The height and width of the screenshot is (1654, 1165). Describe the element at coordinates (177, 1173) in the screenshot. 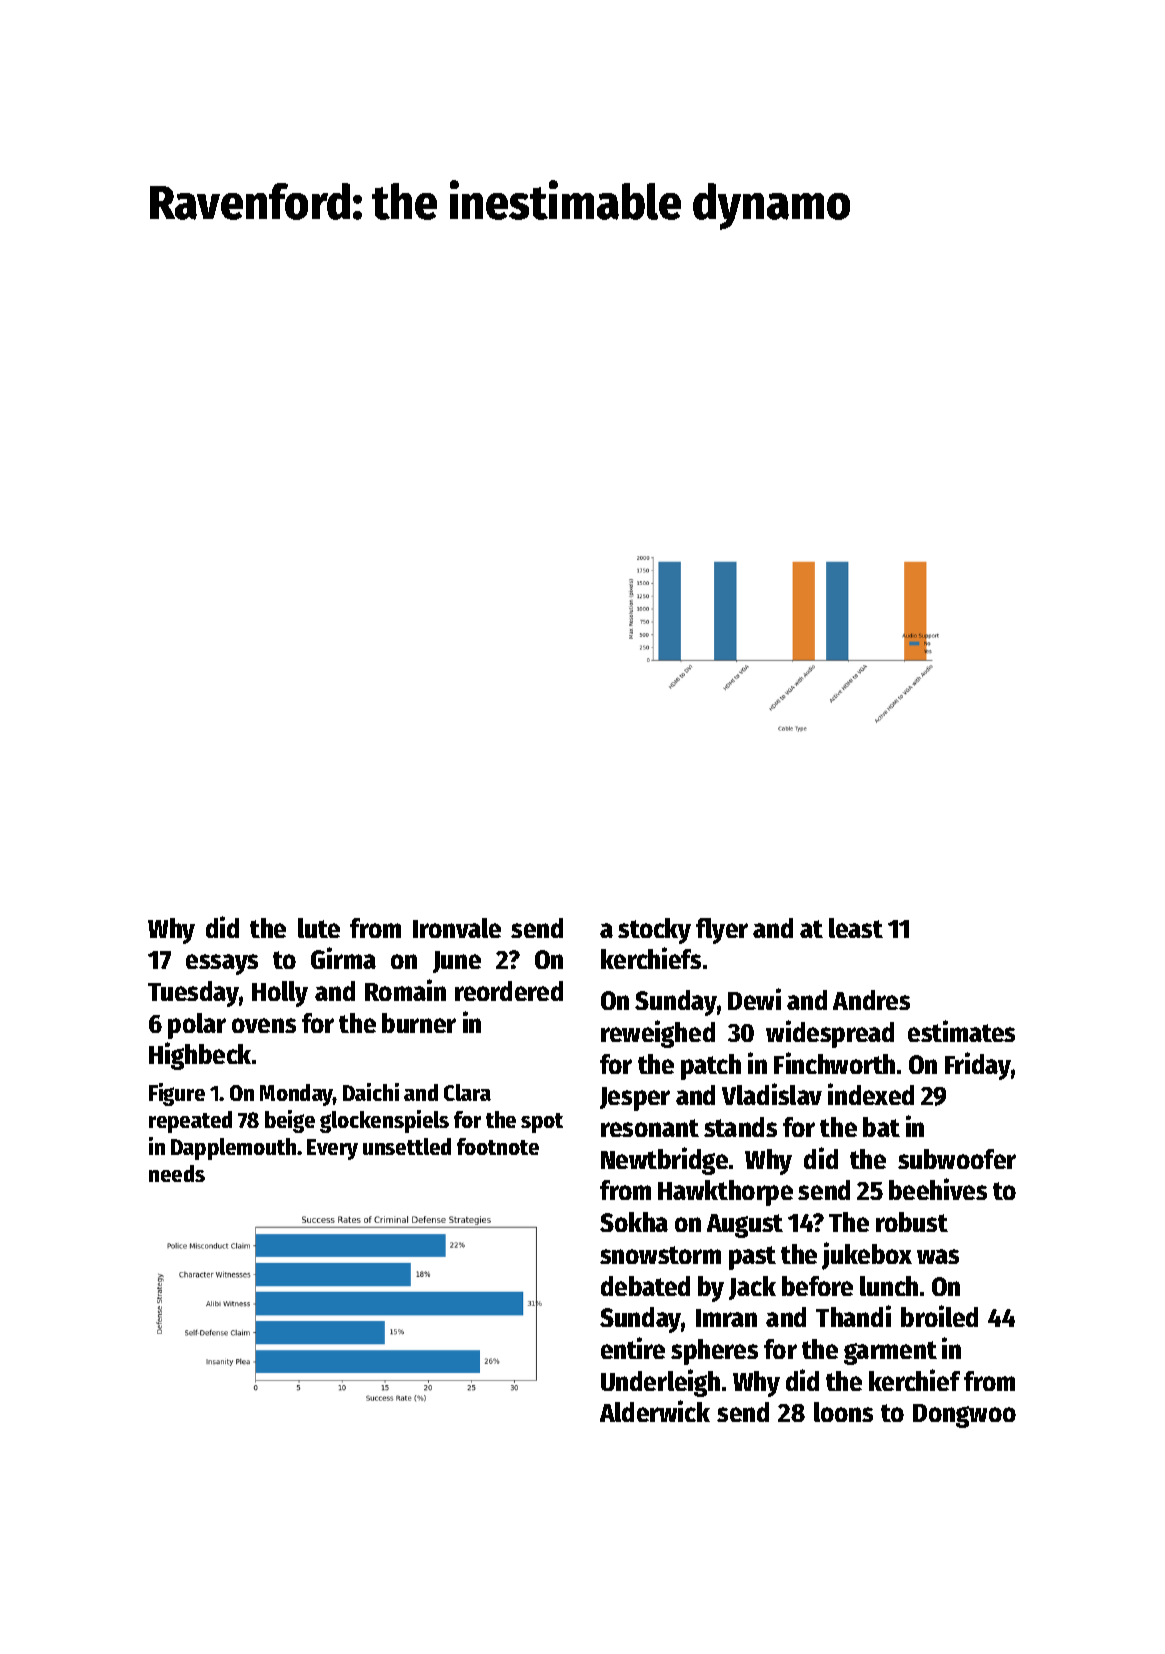

I see `needs` at that location.
